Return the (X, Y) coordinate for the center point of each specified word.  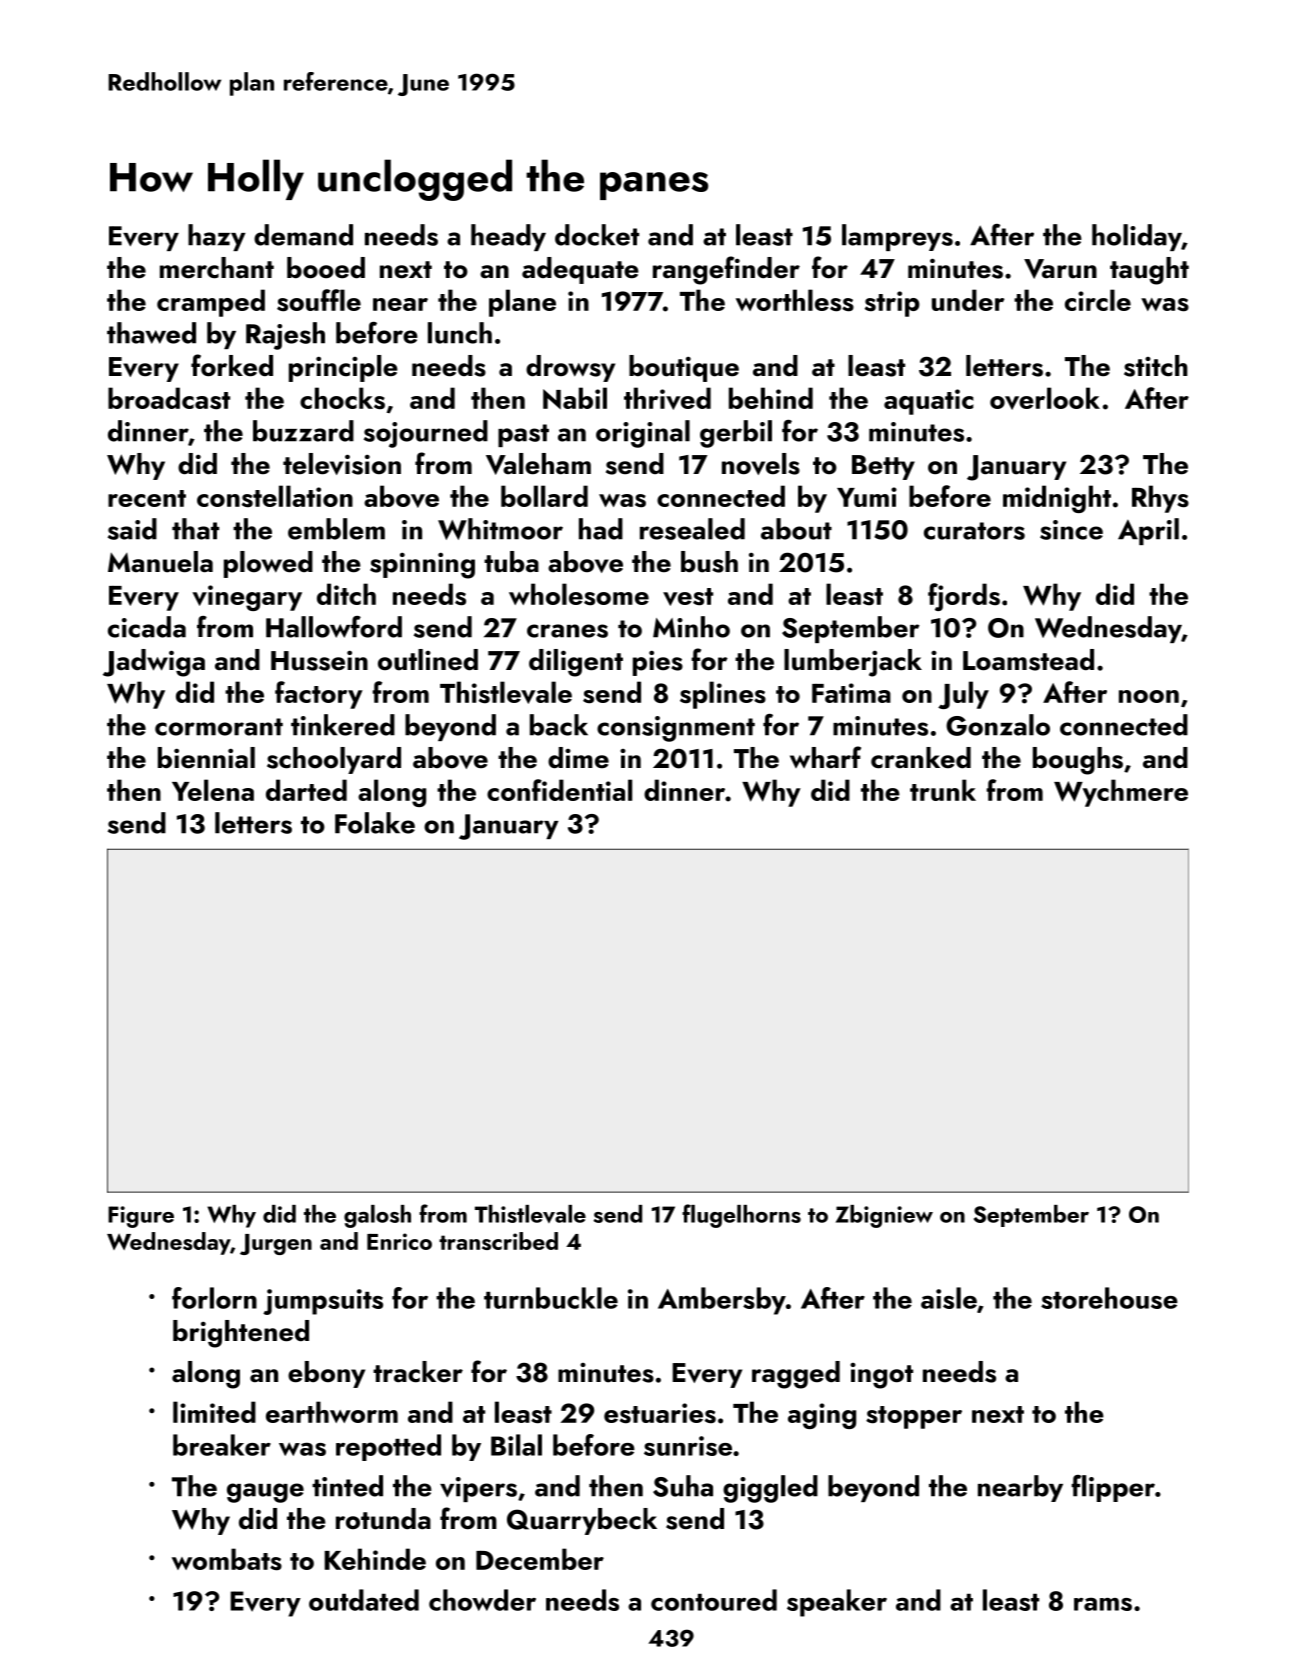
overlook (1045, 398)
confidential (559, 790)
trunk (943, 790)
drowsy (570, 368)
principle (343, 368)
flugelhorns (741, 1216)
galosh (377, 1216)
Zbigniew (884, 1216)
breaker (222, 1445)
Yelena (213, 790)
